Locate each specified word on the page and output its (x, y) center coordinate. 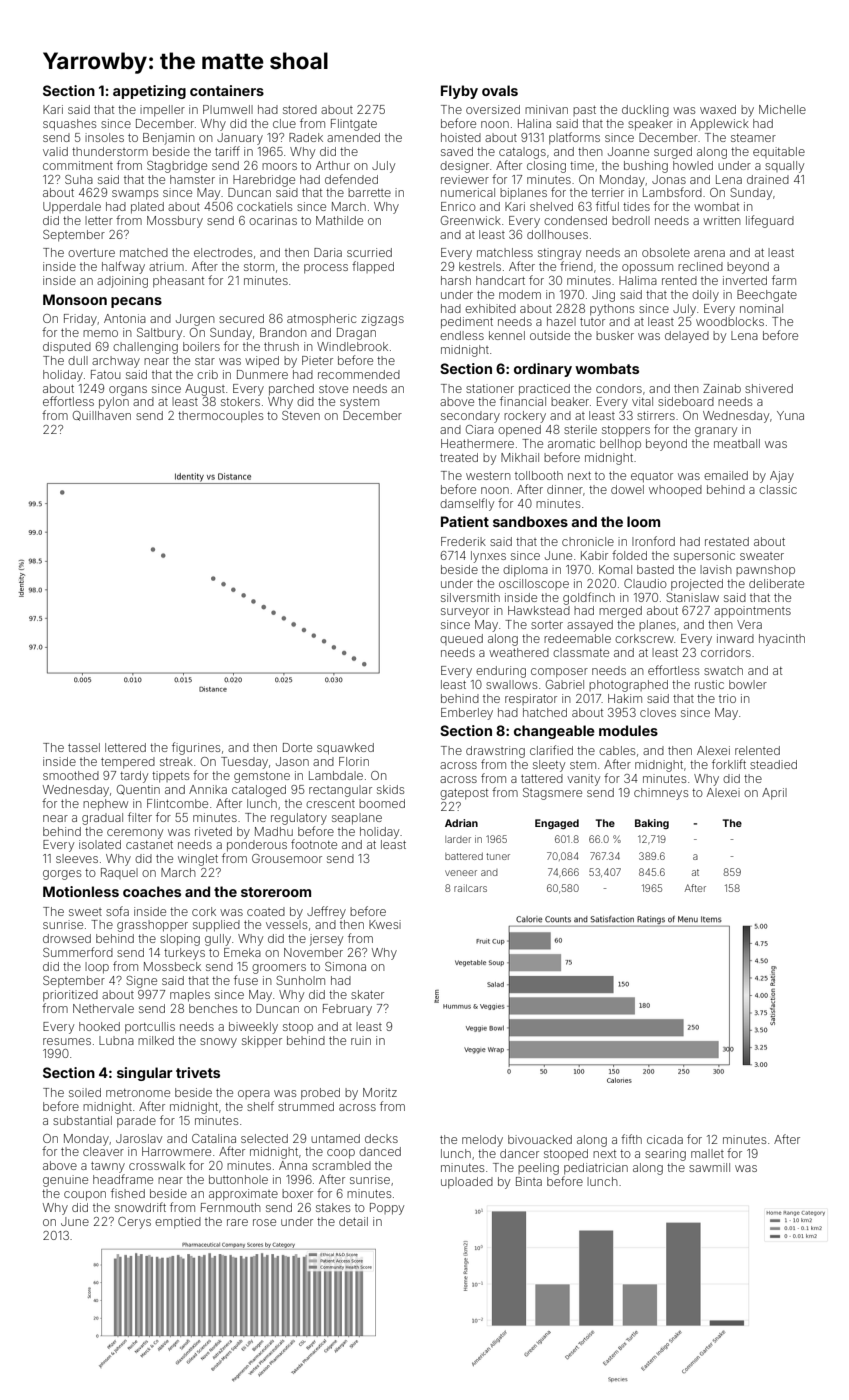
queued (461, 639)
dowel (627, 489)
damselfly (467, 504)
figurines (196, 748)
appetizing (149, 92)
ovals (500, 90)
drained (768, 179)
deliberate (776, 583)
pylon (114, 403)
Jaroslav (139, 1138)
